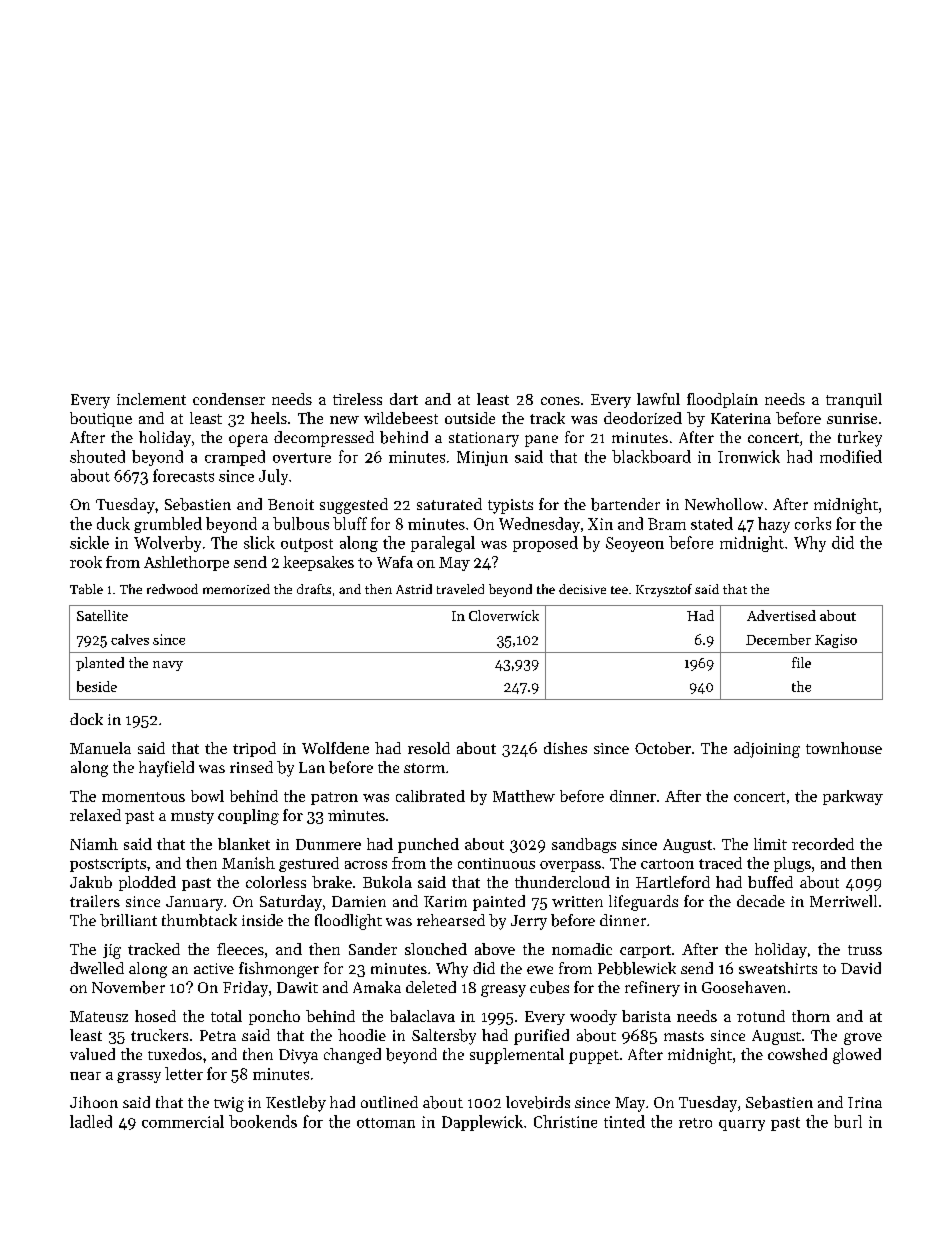 The width and height of the page is (952, 1233). What do you see at coordinates (695, 1123) in the page?
I see `retro` at bounding box center [695, 1123].
